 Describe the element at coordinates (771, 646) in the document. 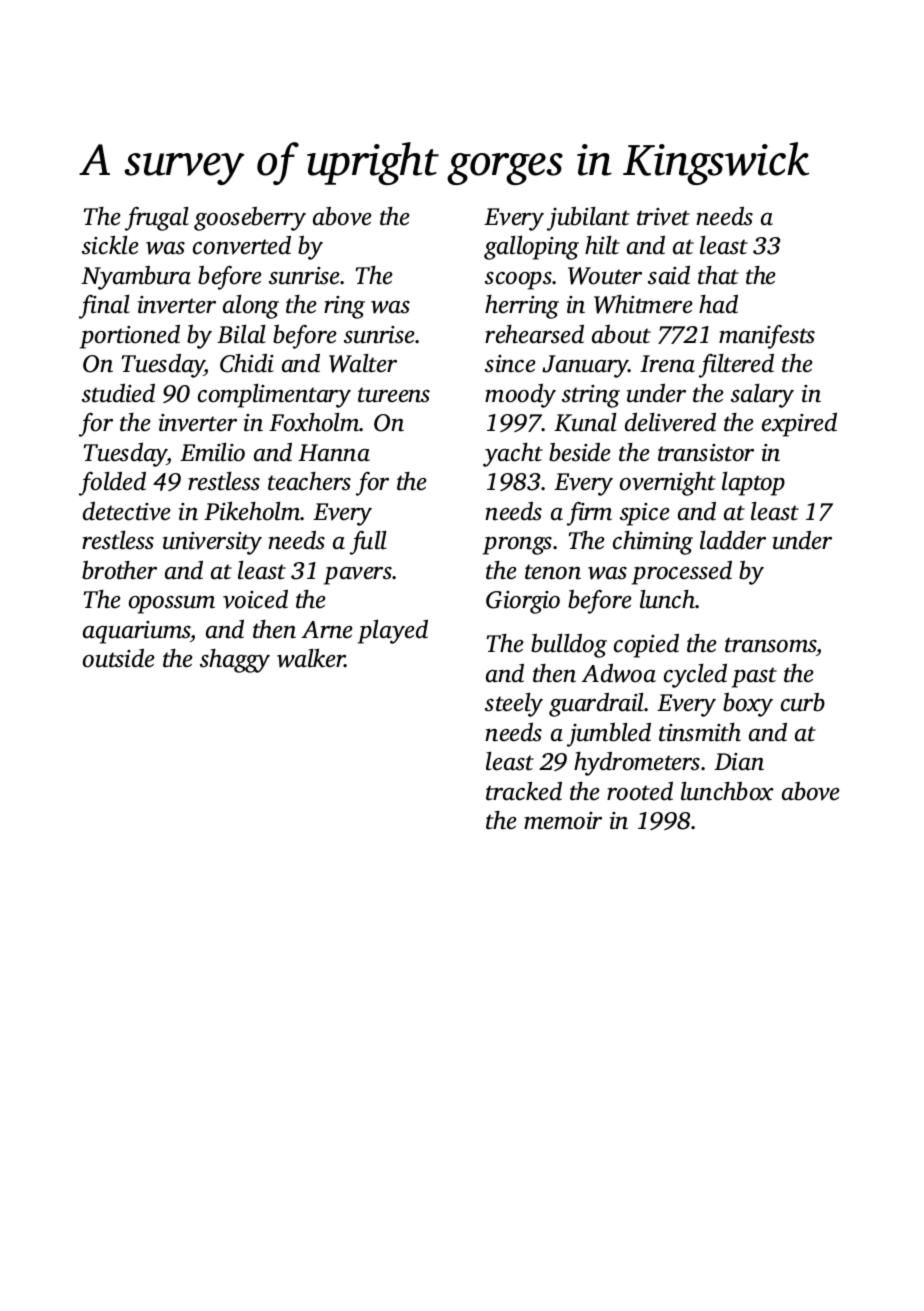

I see `transoms` at that location.
